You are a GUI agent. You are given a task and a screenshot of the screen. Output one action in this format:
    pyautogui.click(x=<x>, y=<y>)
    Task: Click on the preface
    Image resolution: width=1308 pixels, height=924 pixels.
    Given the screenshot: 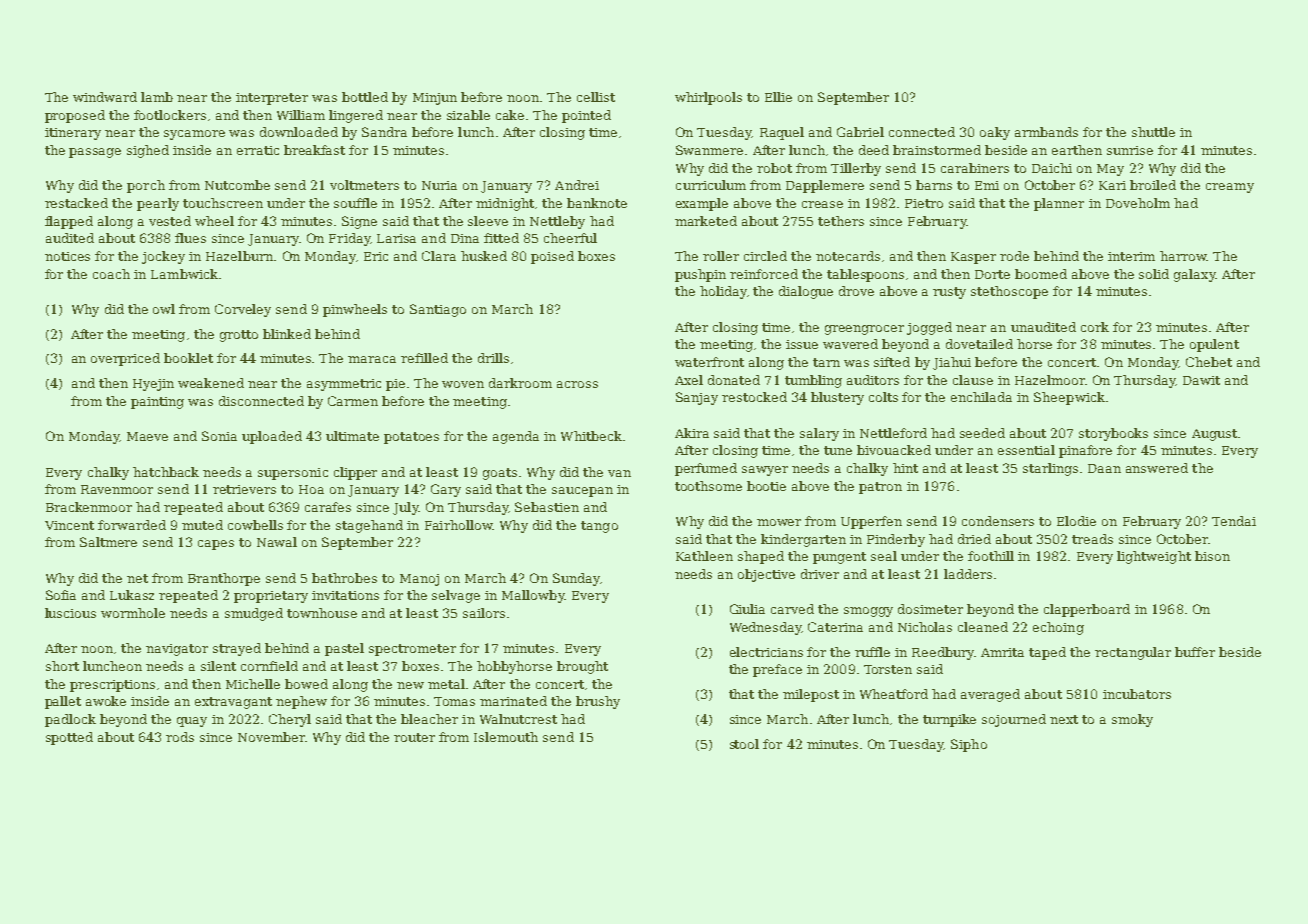 What is the action you would take?
    pyautogui.click(x=777, y=670)
